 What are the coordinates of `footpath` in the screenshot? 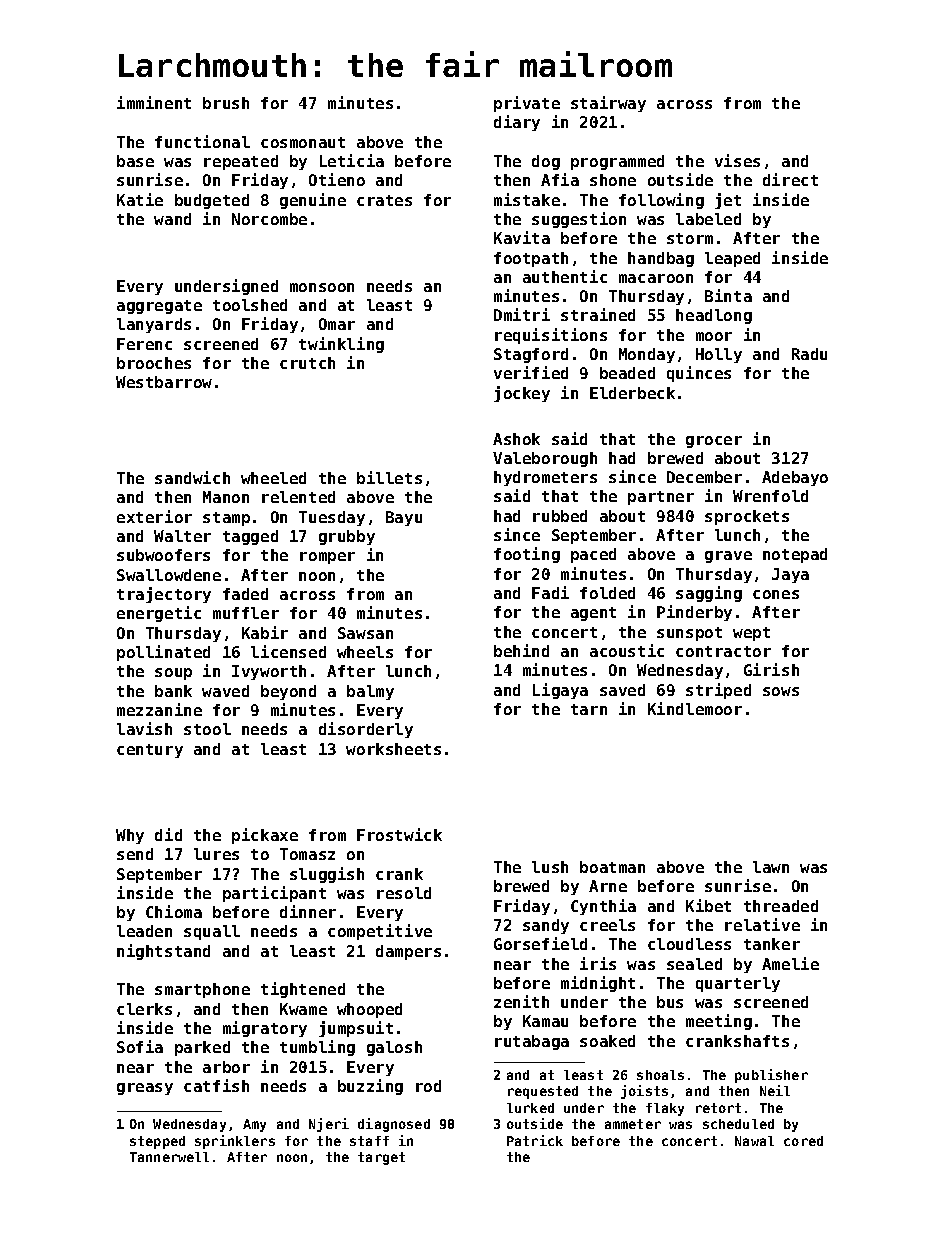 It's located at (531, 259).
